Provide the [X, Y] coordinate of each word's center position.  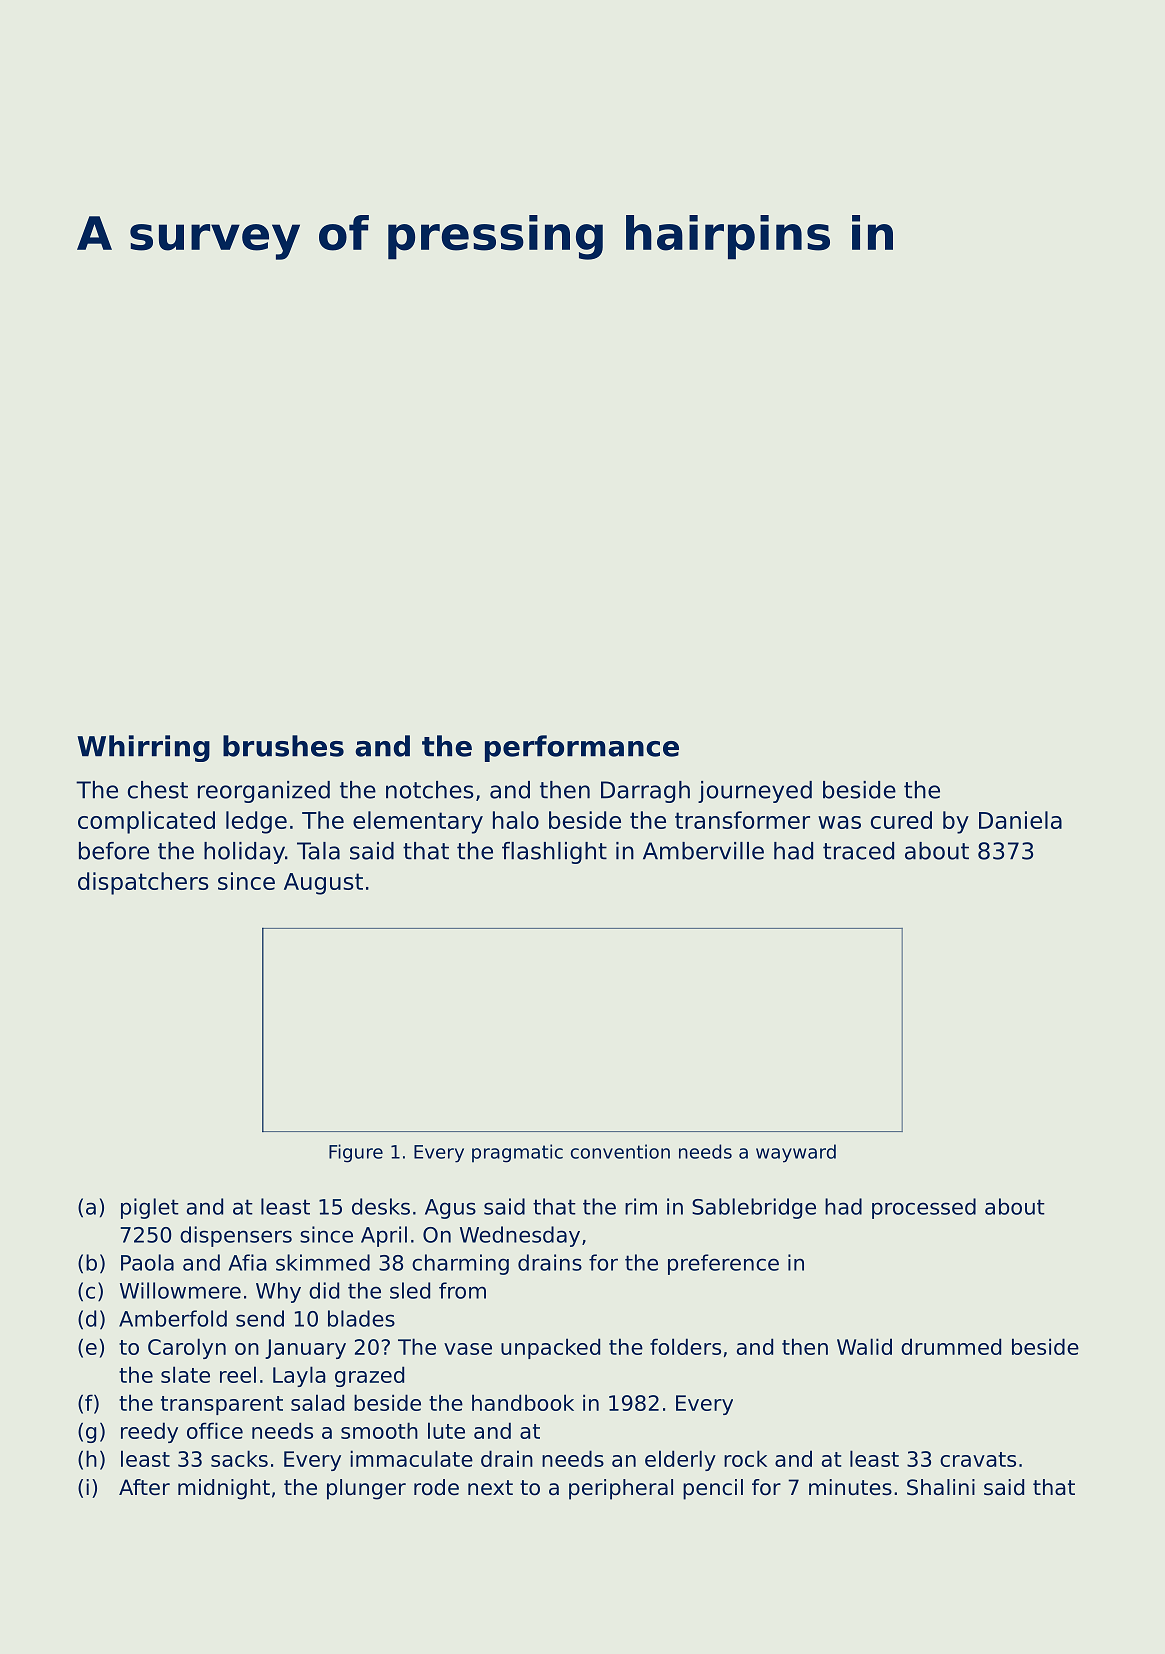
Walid [864, 1346]
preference [723, 1264]
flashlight [554, 853]
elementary [418, 822]
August [323, 884]
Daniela [1020, 820]
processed [924, 1208]
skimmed [323, 1262]
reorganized [264, 792]
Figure [356, 1153]
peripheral [621, 1489]
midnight [224, 1489]
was [839, 822]
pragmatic [517, 1153]
